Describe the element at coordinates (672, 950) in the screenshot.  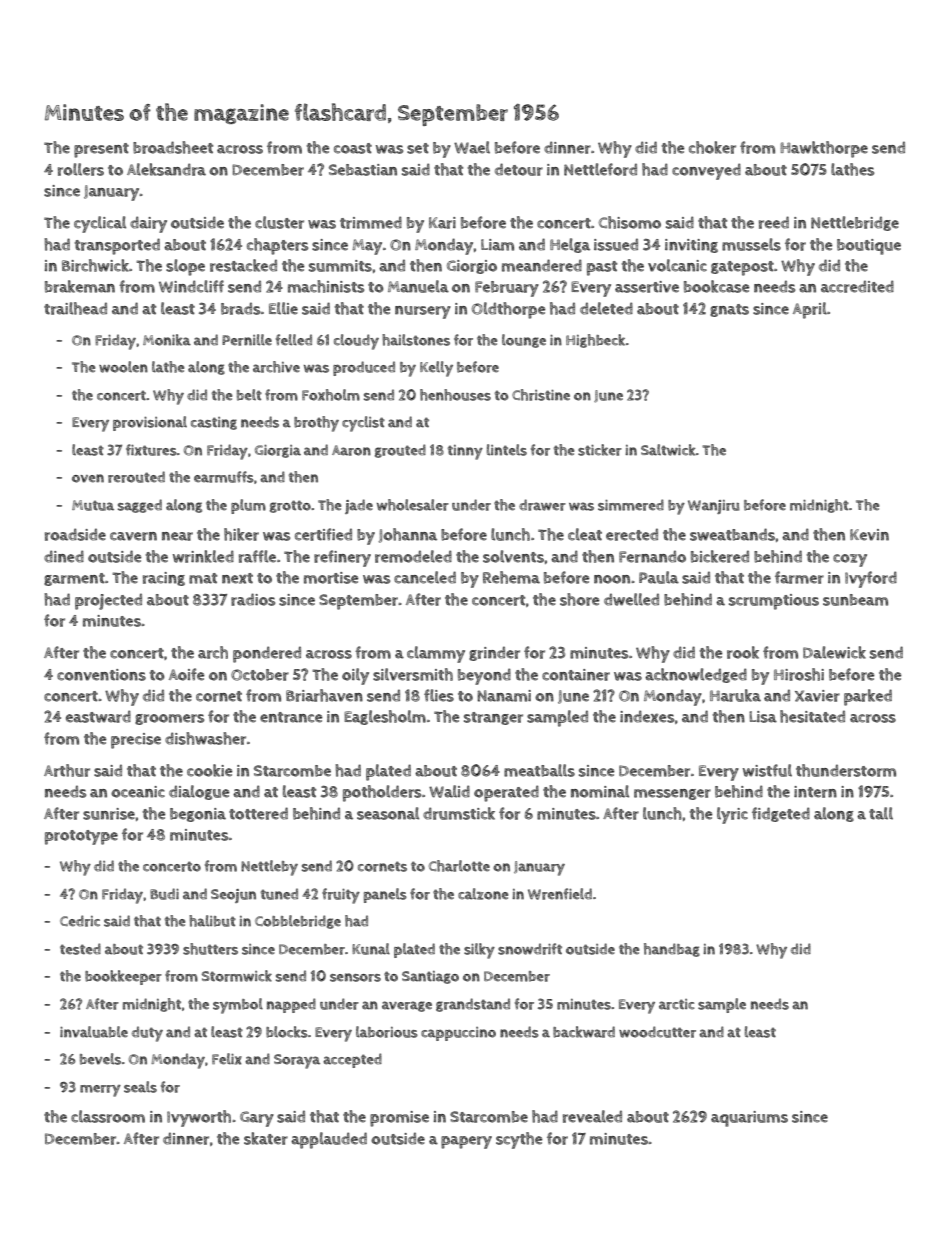
I see `handbag` at that location.
